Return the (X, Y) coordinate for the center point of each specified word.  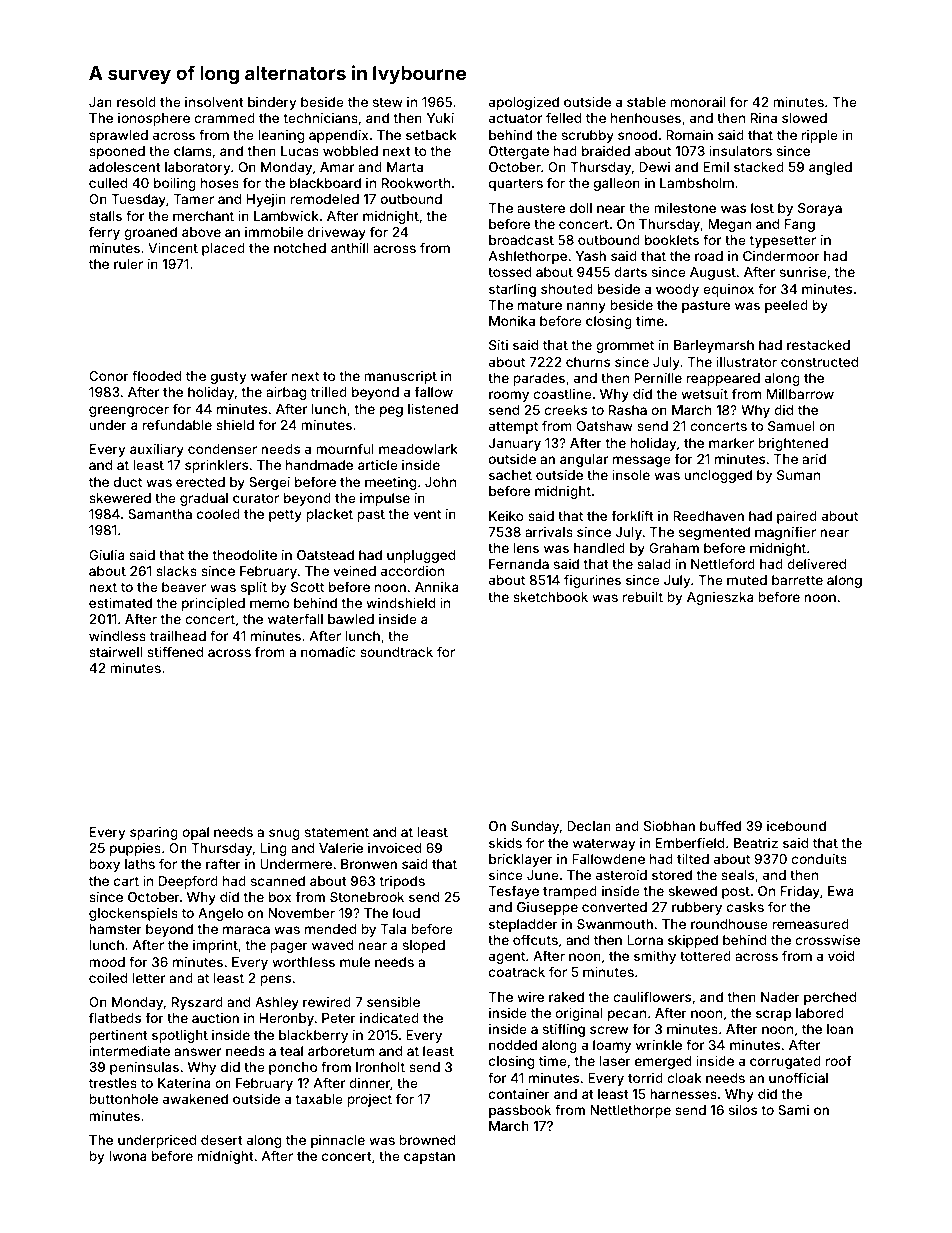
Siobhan (669, 825)
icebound (796, 826)
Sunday (535, 827)
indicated (389, 1018)
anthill (350, 248)
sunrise (803, 272)
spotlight (180, 1036)
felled (563, 117)
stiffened (175, 651)
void (841, 956)
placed (223, 249)
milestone (685, 207)
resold (136, 102)
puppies (135, 849)
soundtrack (396, 652)
